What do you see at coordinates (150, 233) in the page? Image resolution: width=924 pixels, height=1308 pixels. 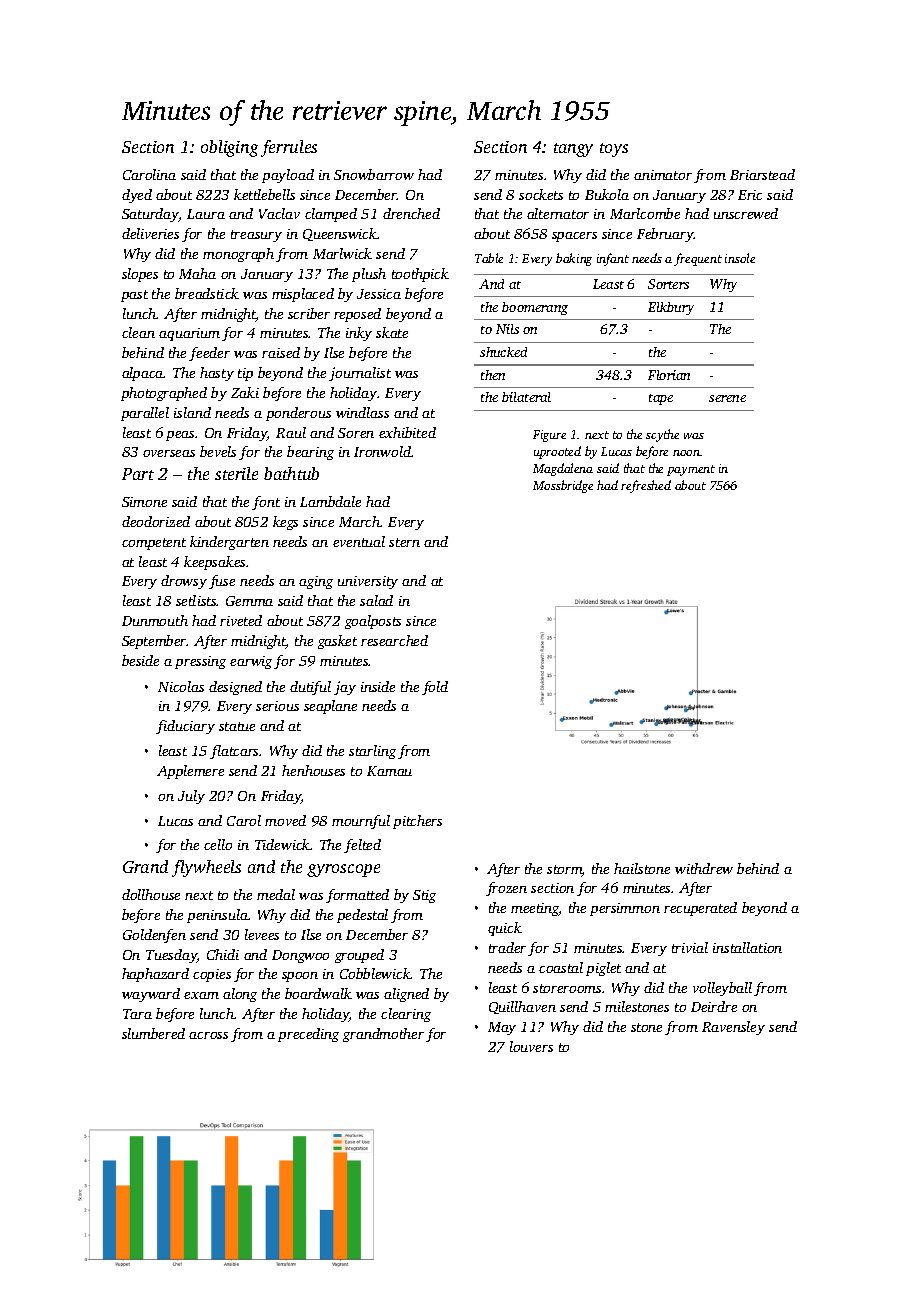 I see `deliveries` at bounding box center [150, 233].
